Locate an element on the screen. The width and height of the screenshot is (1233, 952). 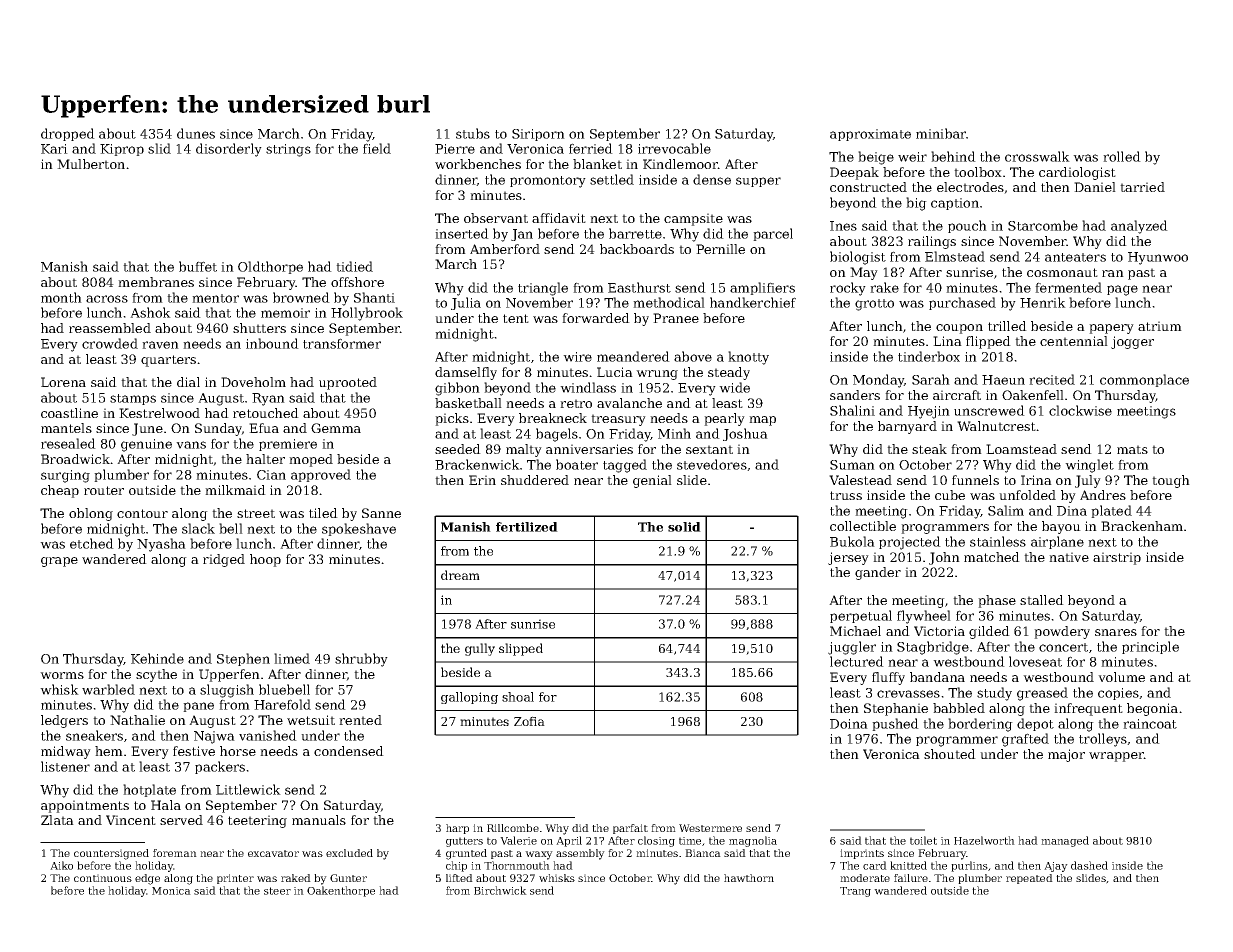
irrevocable is located at coordinates (674, 148).
